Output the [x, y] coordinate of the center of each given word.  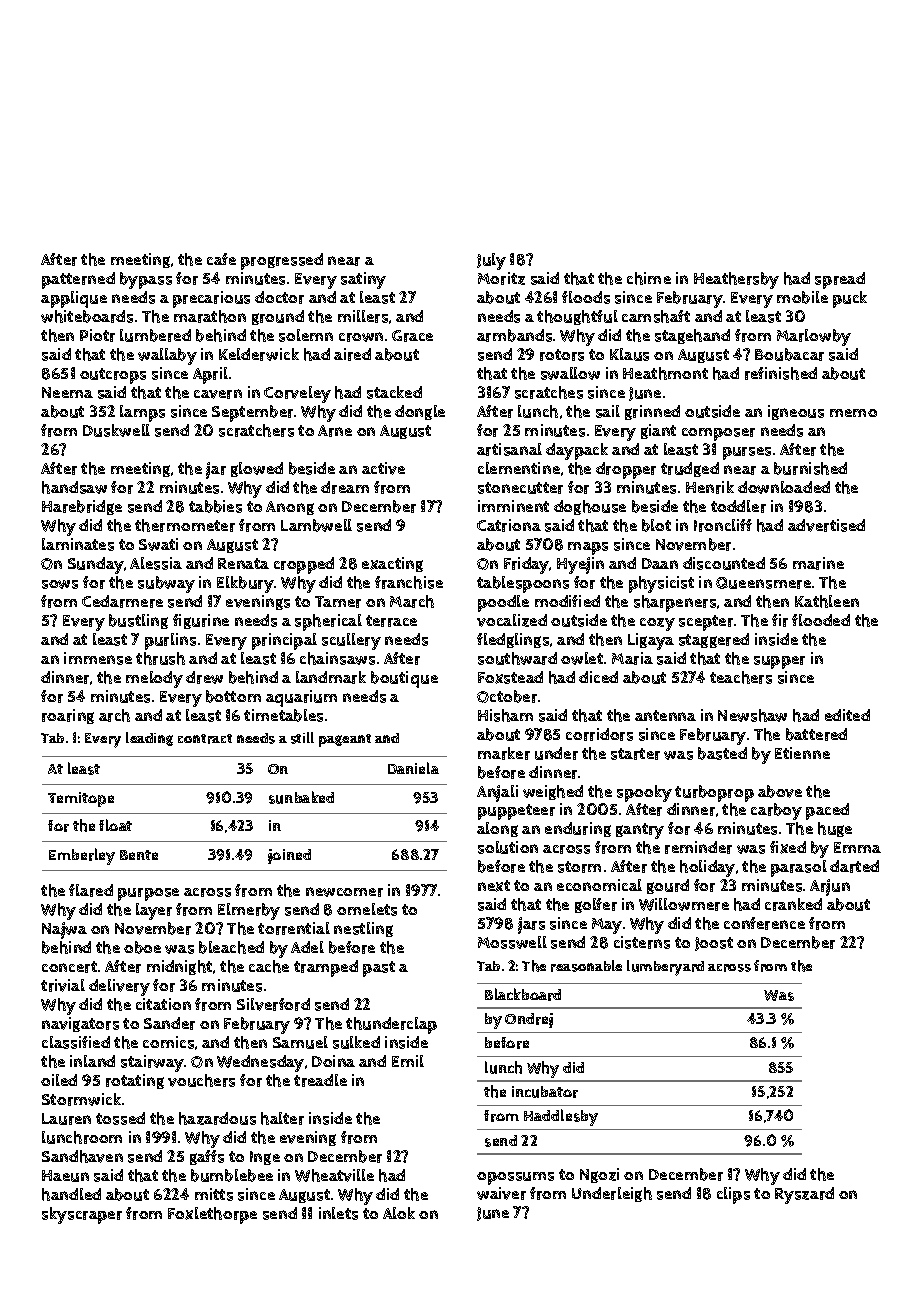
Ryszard [804, 1195]
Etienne [802, 753]
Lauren [66, 1119]
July [491, 261]
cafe [221, 259]
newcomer [344, 892]
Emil [408, 1061]
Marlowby [814, 337]
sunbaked [301, 797]
